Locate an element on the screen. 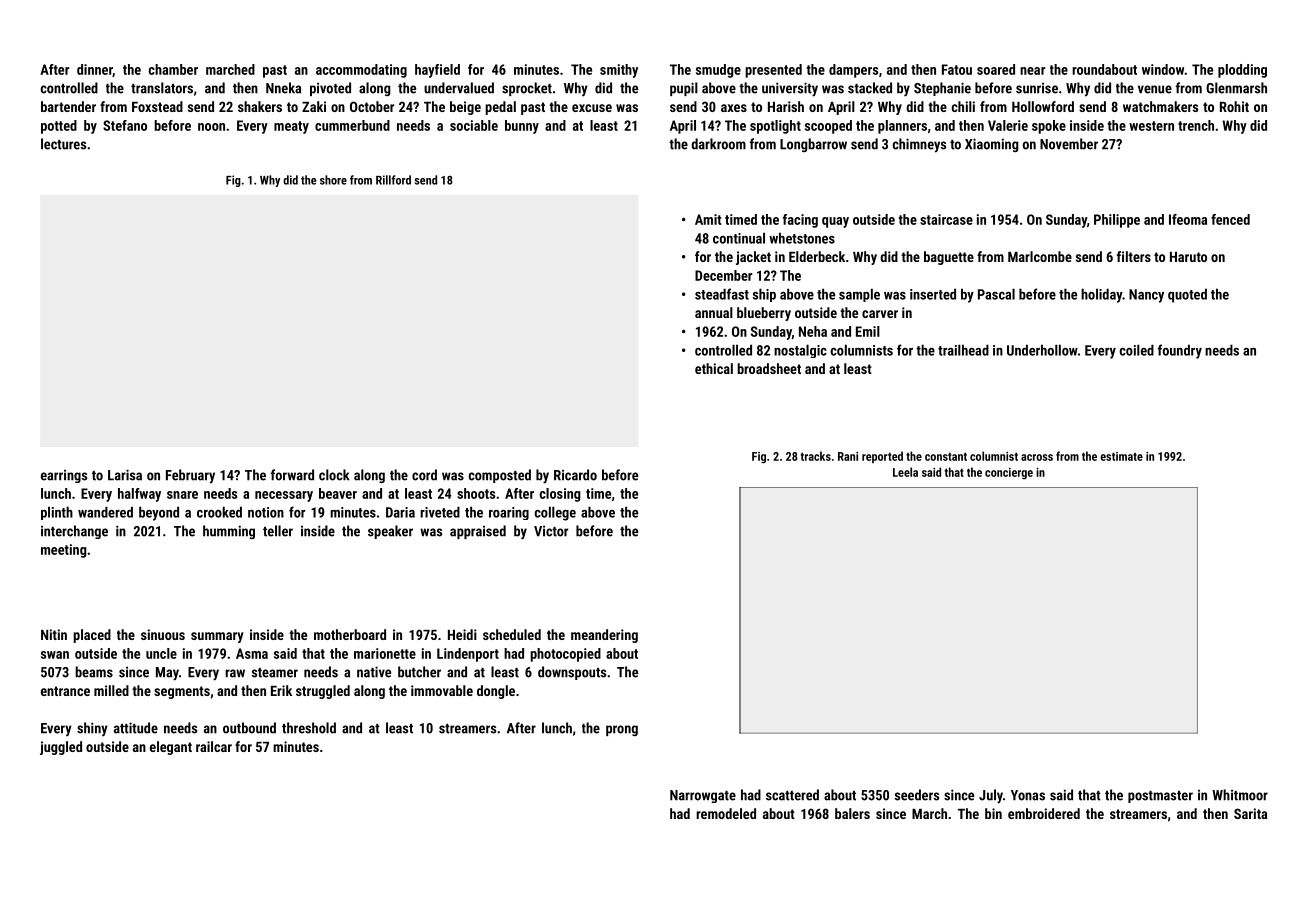 This screenshot has width=1308, height=924. scheduled is located at coordinates (512, 634).
